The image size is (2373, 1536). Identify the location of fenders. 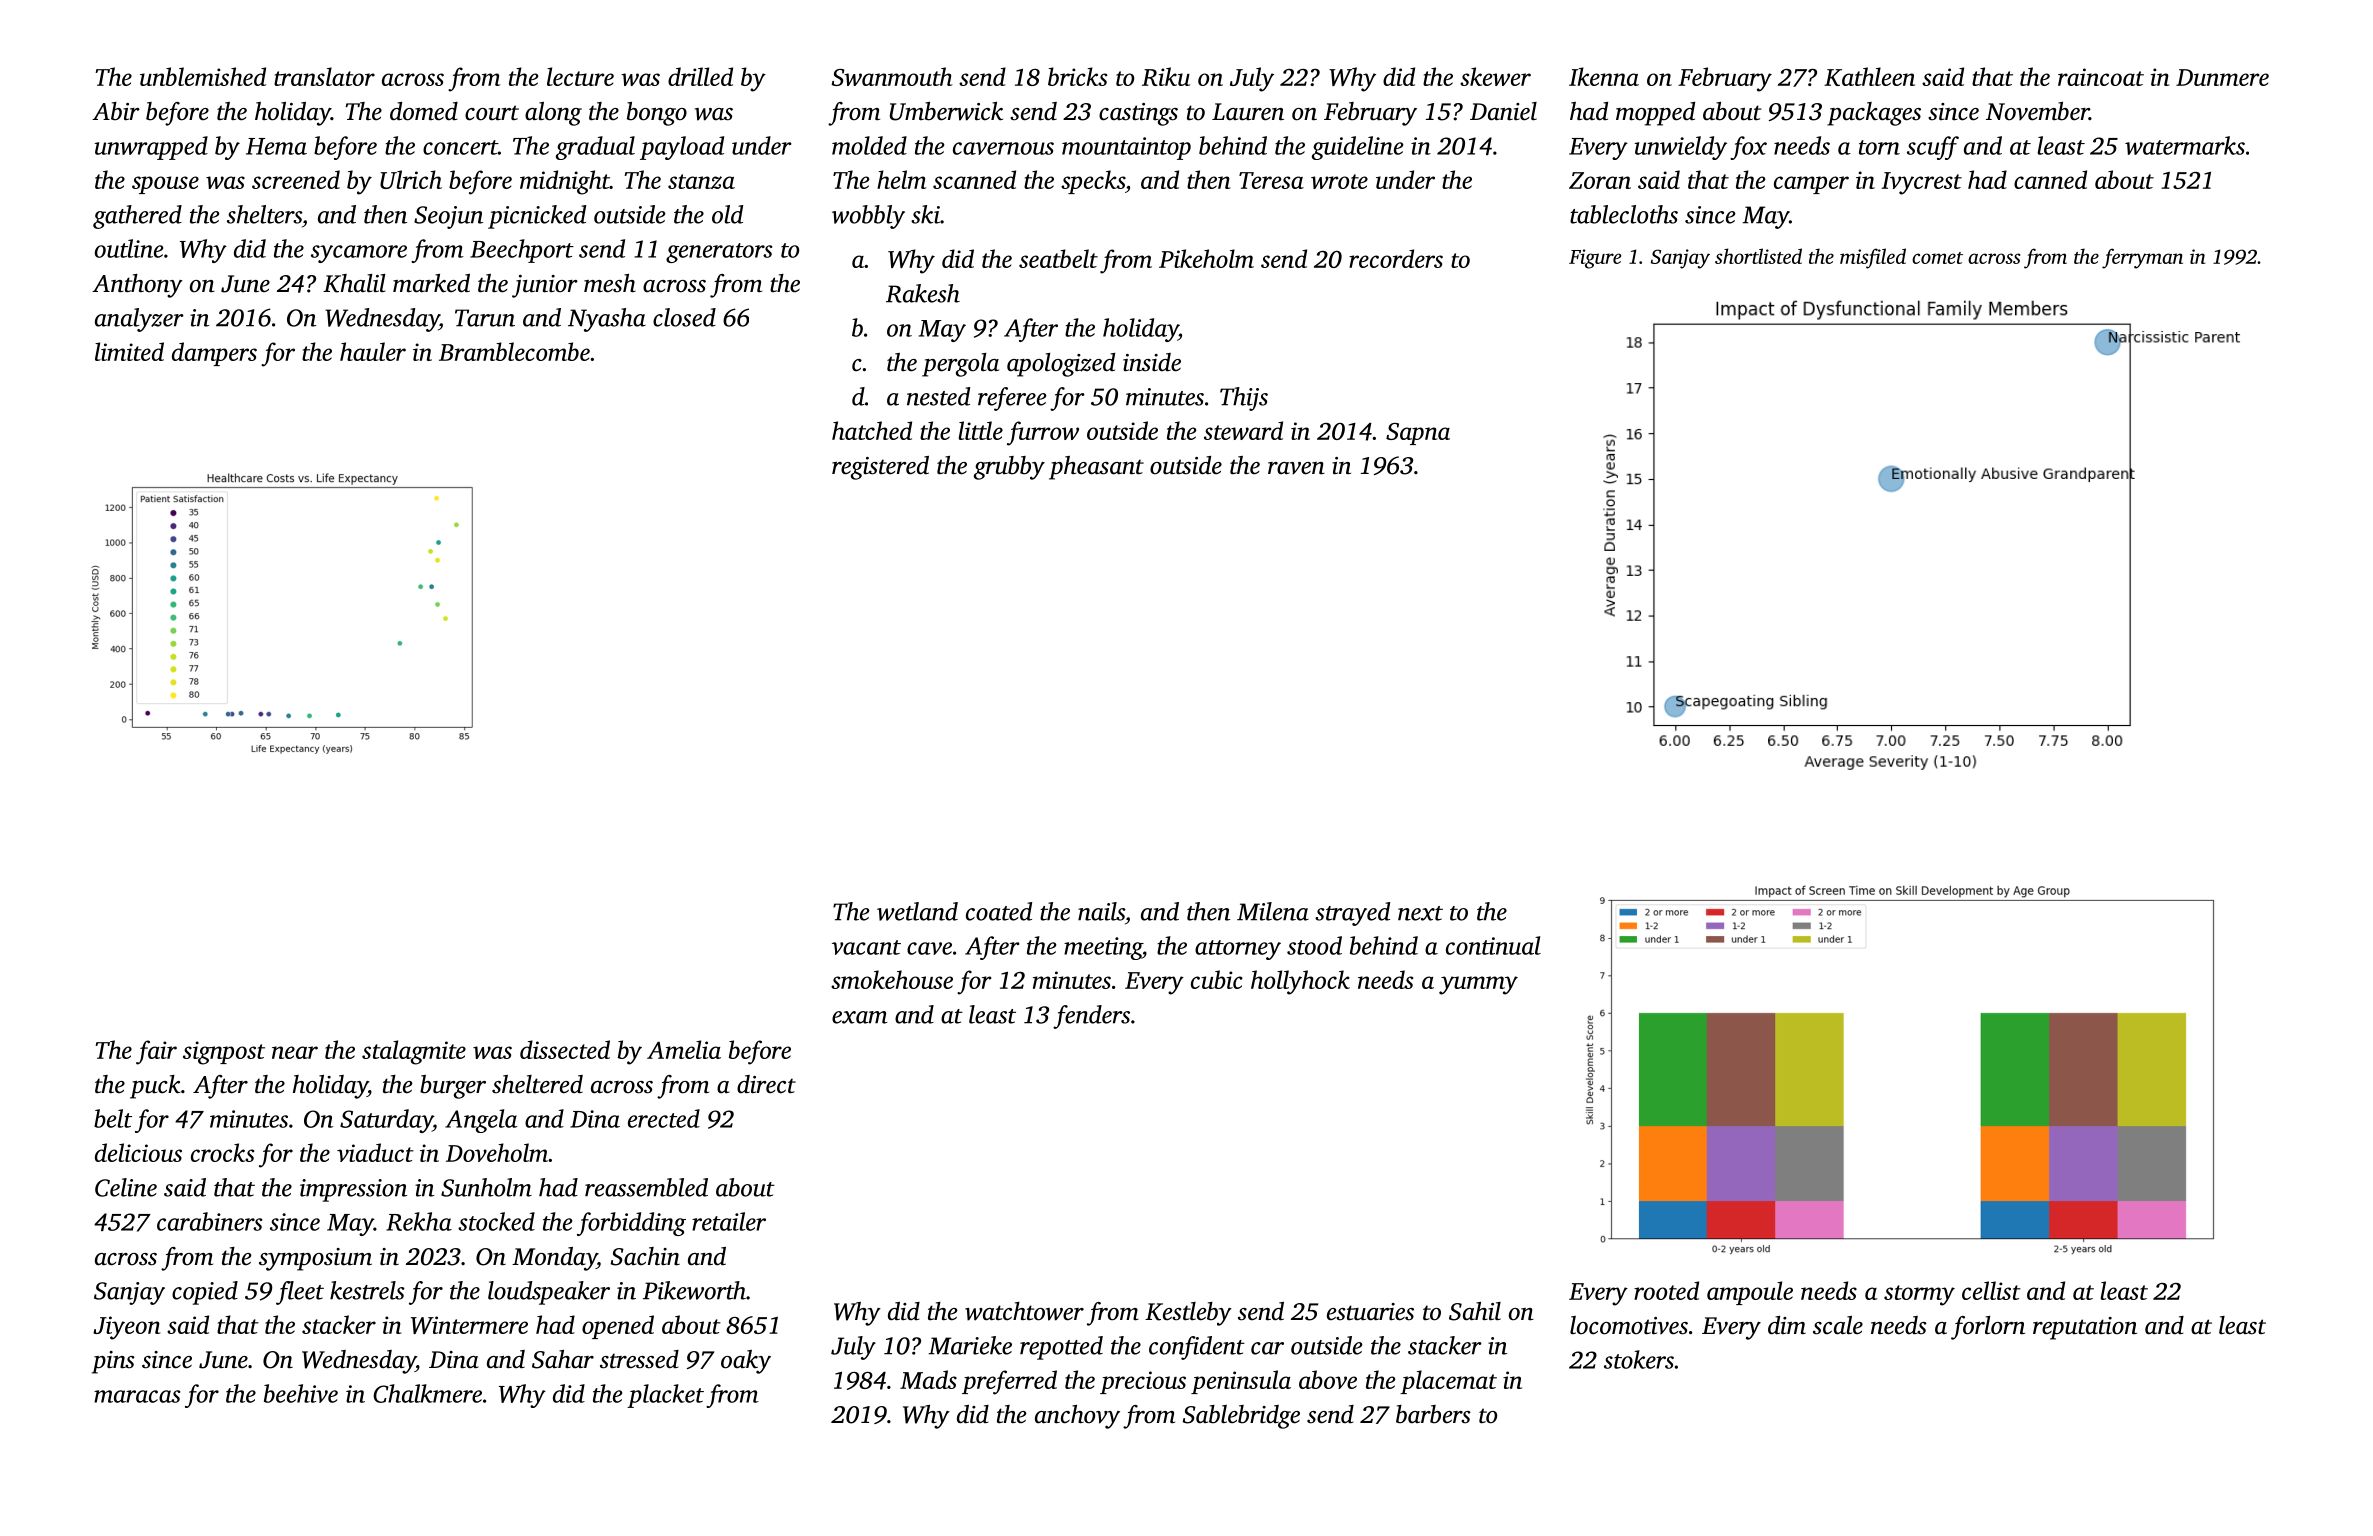
(1091, 1017).
